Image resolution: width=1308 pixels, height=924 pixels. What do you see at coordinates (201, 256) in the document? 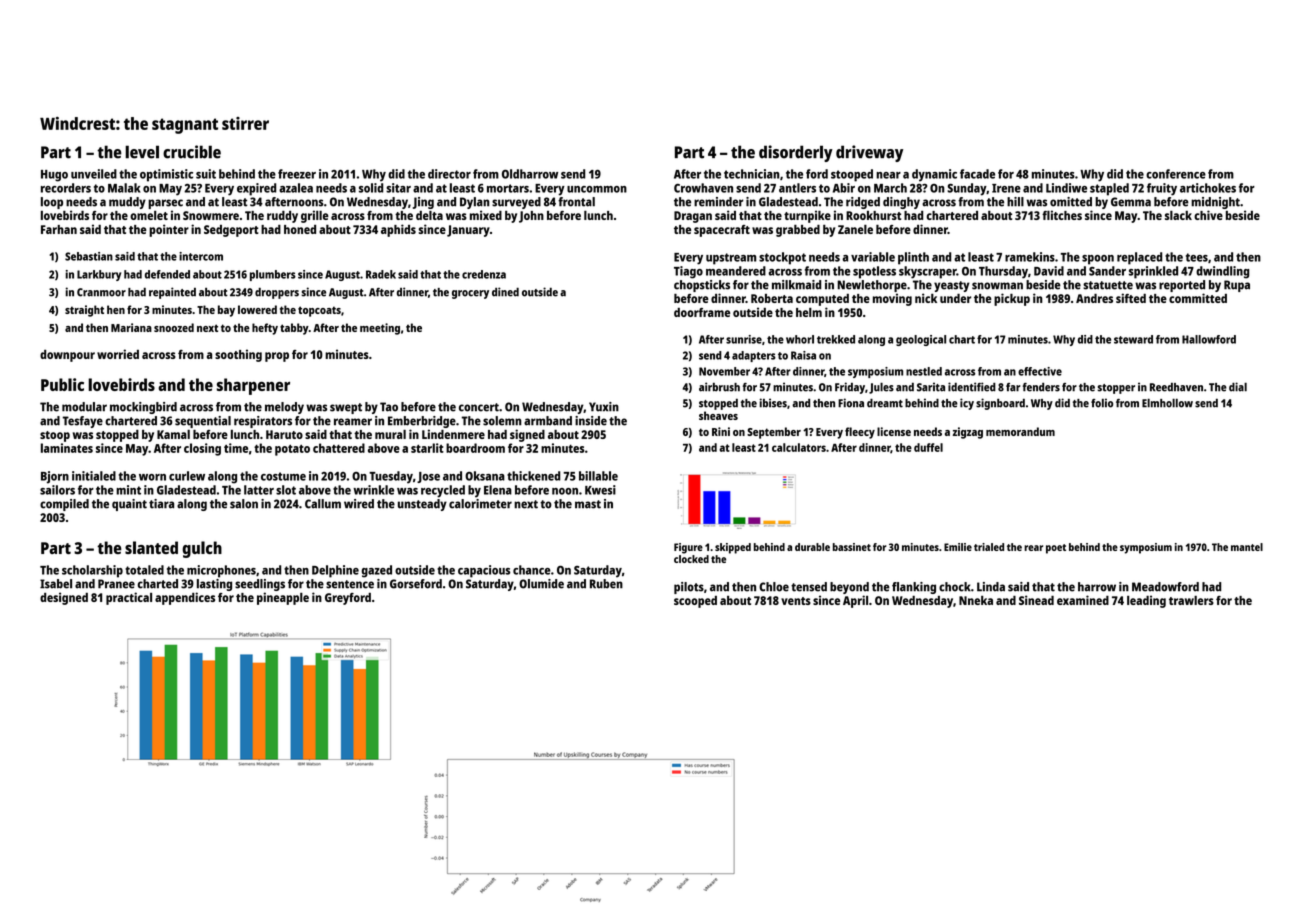
I see `intercom` at bounding box center [201, 256].
